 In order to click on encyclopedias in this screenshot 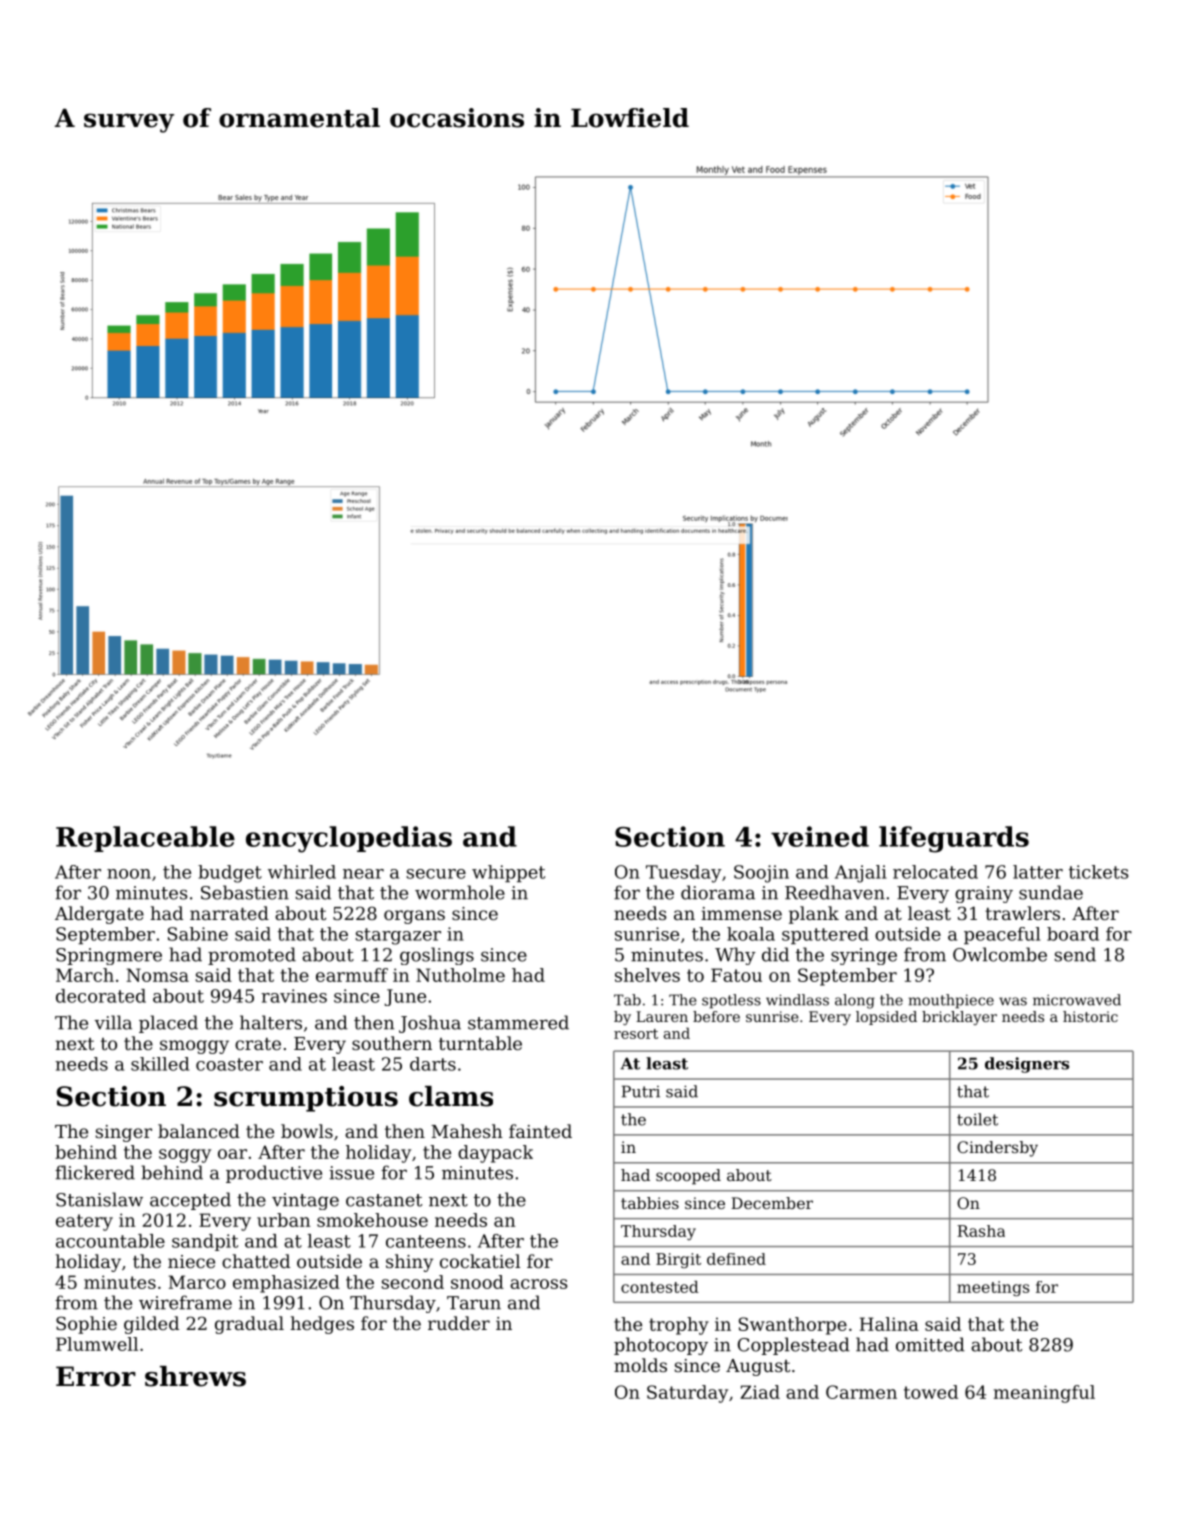, I will do `click(349, 839)`.
